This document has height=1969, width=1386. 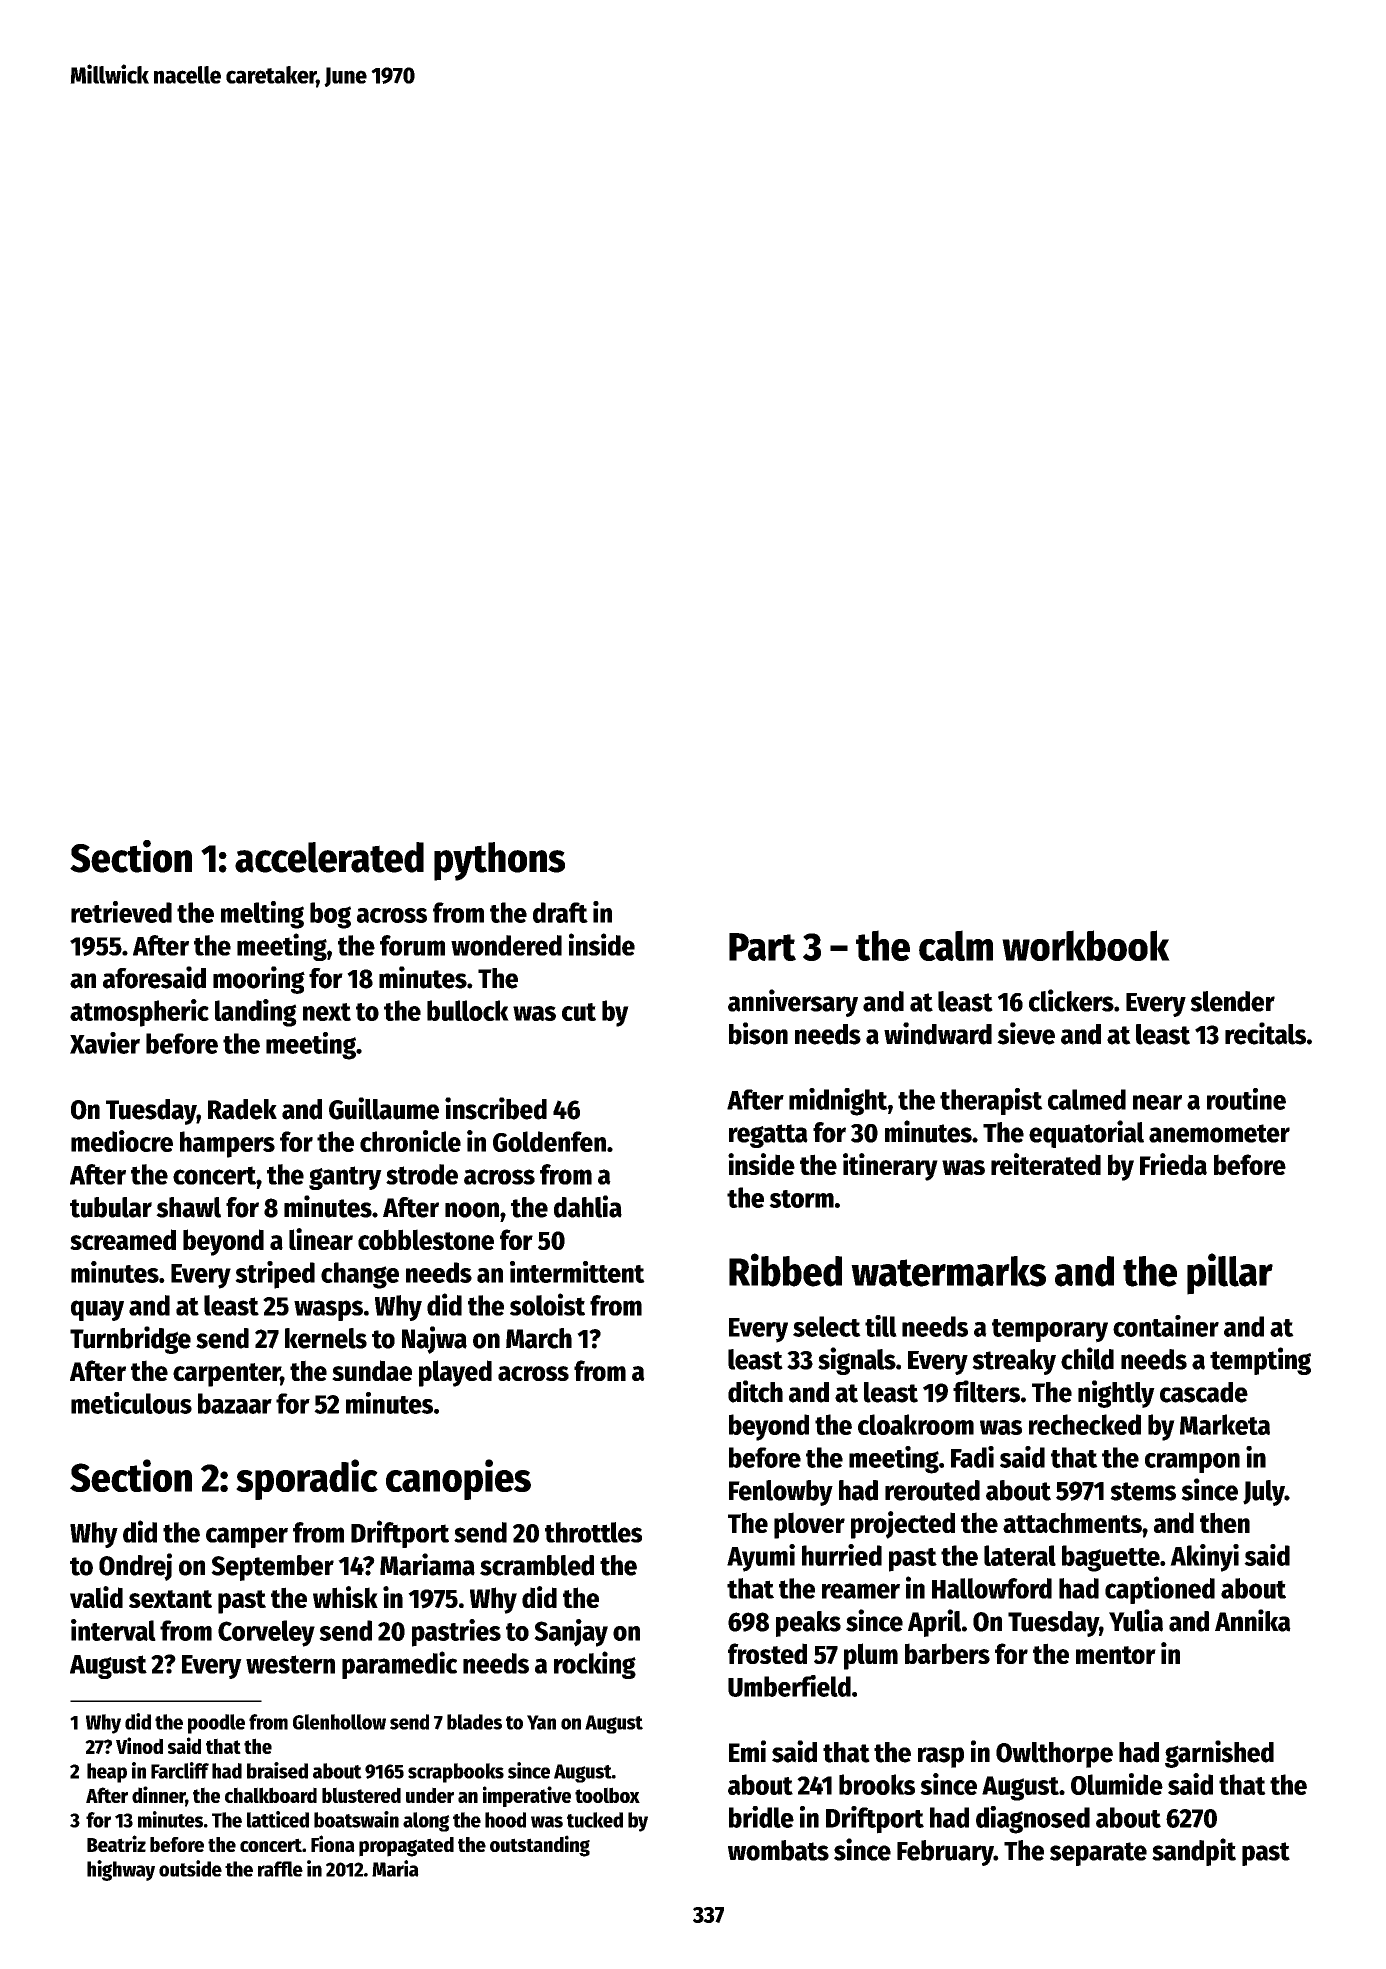 What do you see at coordinates (1086, 945) in the document?
I see `workbook` at bounding box center [1086, 945].
